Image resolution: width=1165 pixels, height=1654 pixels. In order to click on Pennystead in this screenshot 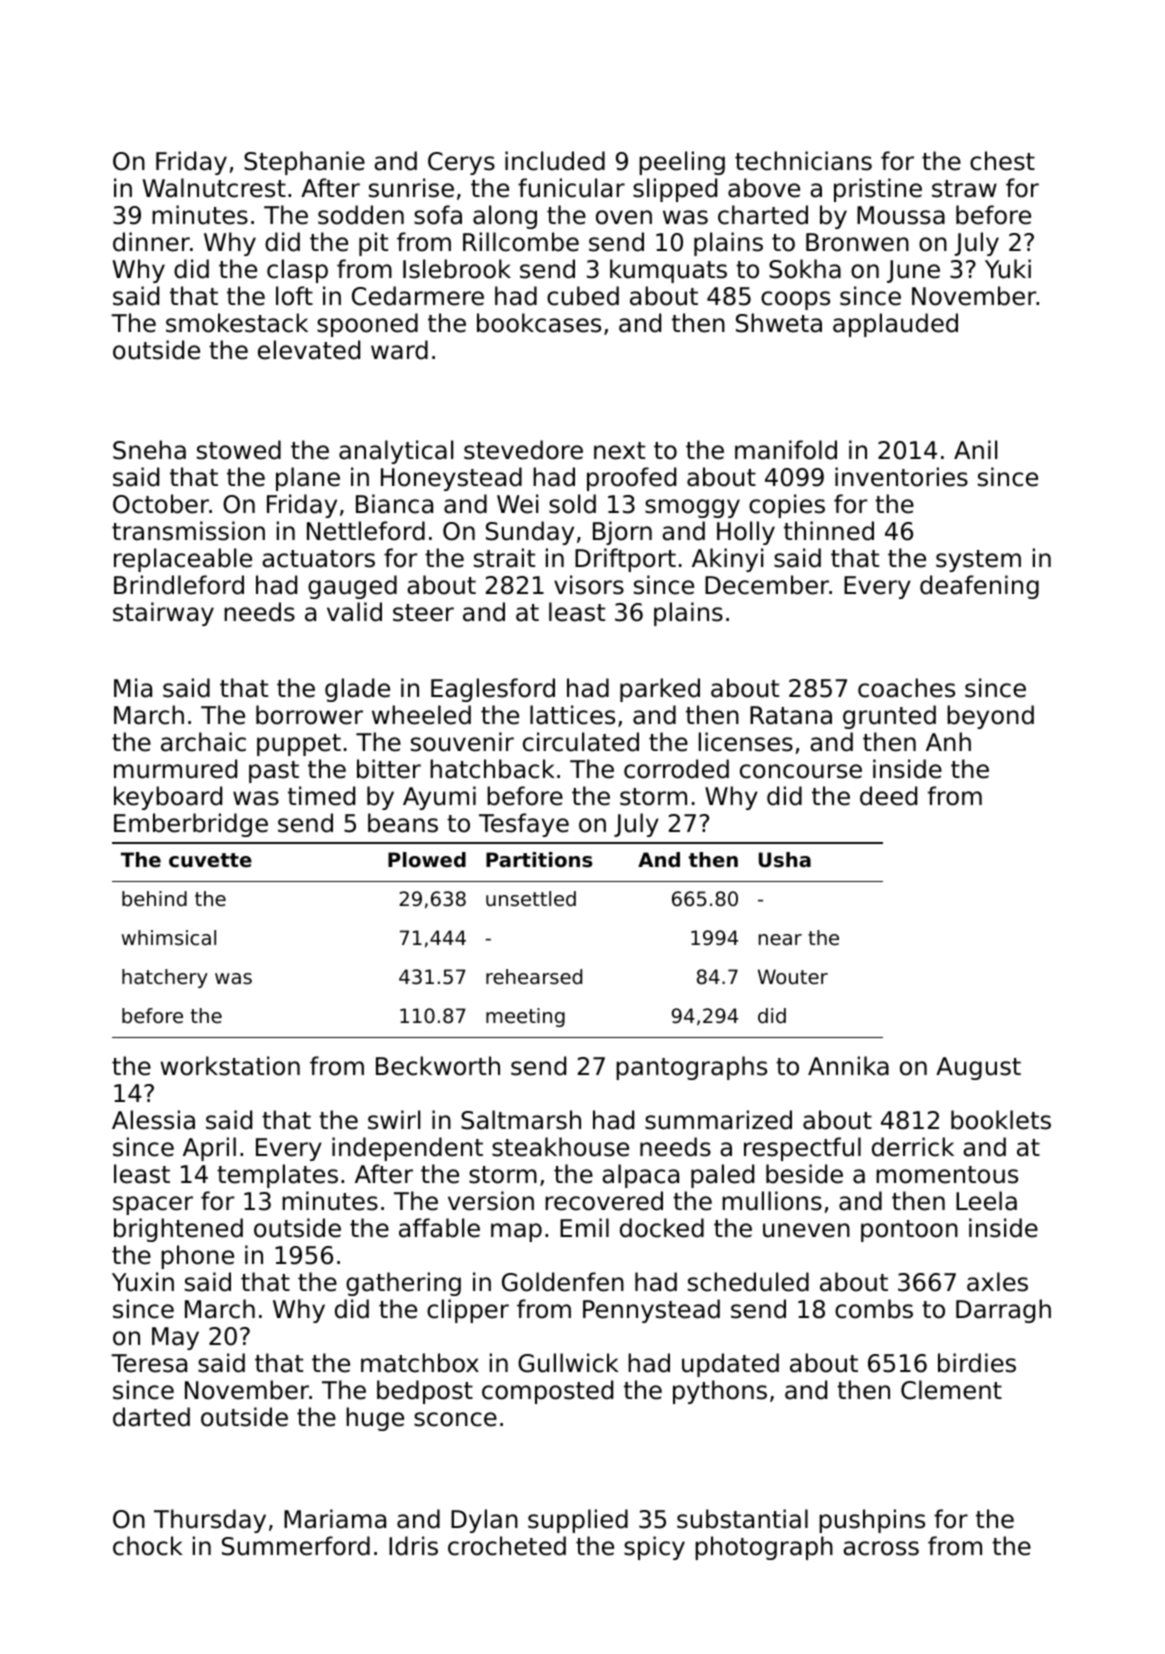, I will do `click(651, 1311)`.
